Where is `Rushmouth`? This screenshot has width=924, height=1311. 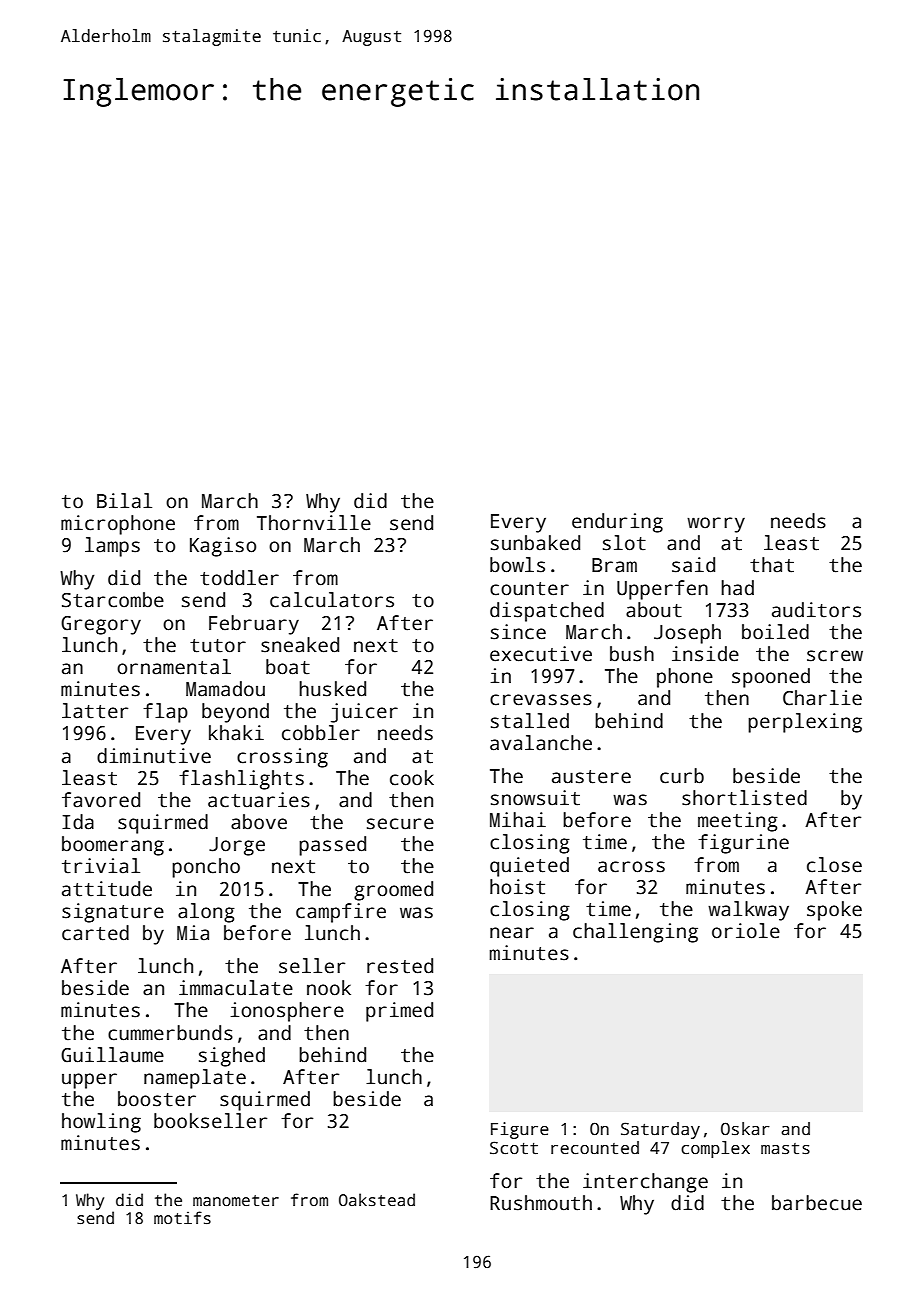 Rushmouth is located at coordinates (541, 1203).
